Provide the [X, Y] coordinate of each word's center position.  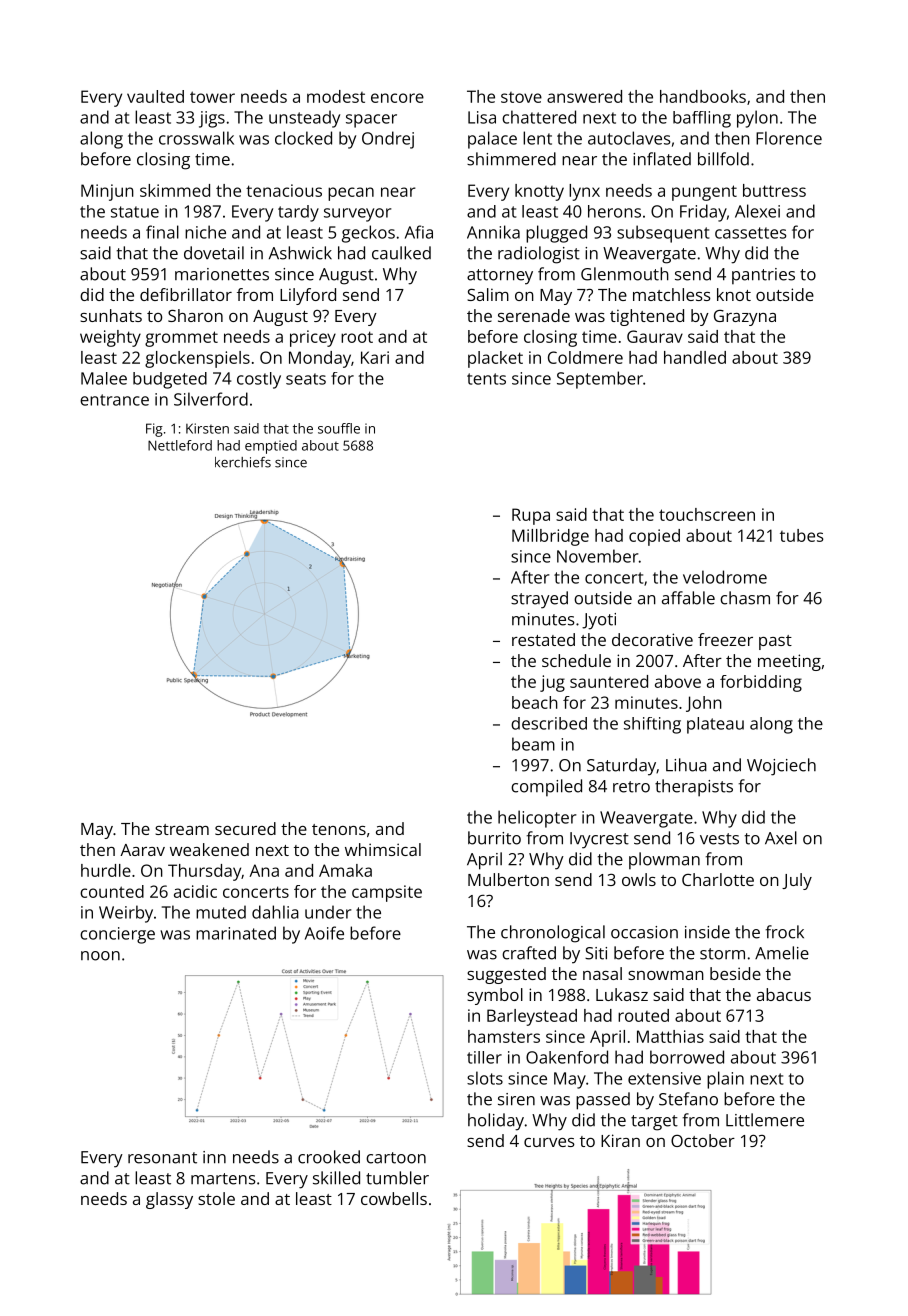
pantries [763, 276]
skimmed [175, 190]
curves [549, 1142]
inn [214, 1157]
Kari [375, 357]
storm [722, 954]
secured [245, 828]
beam [533, 744]
